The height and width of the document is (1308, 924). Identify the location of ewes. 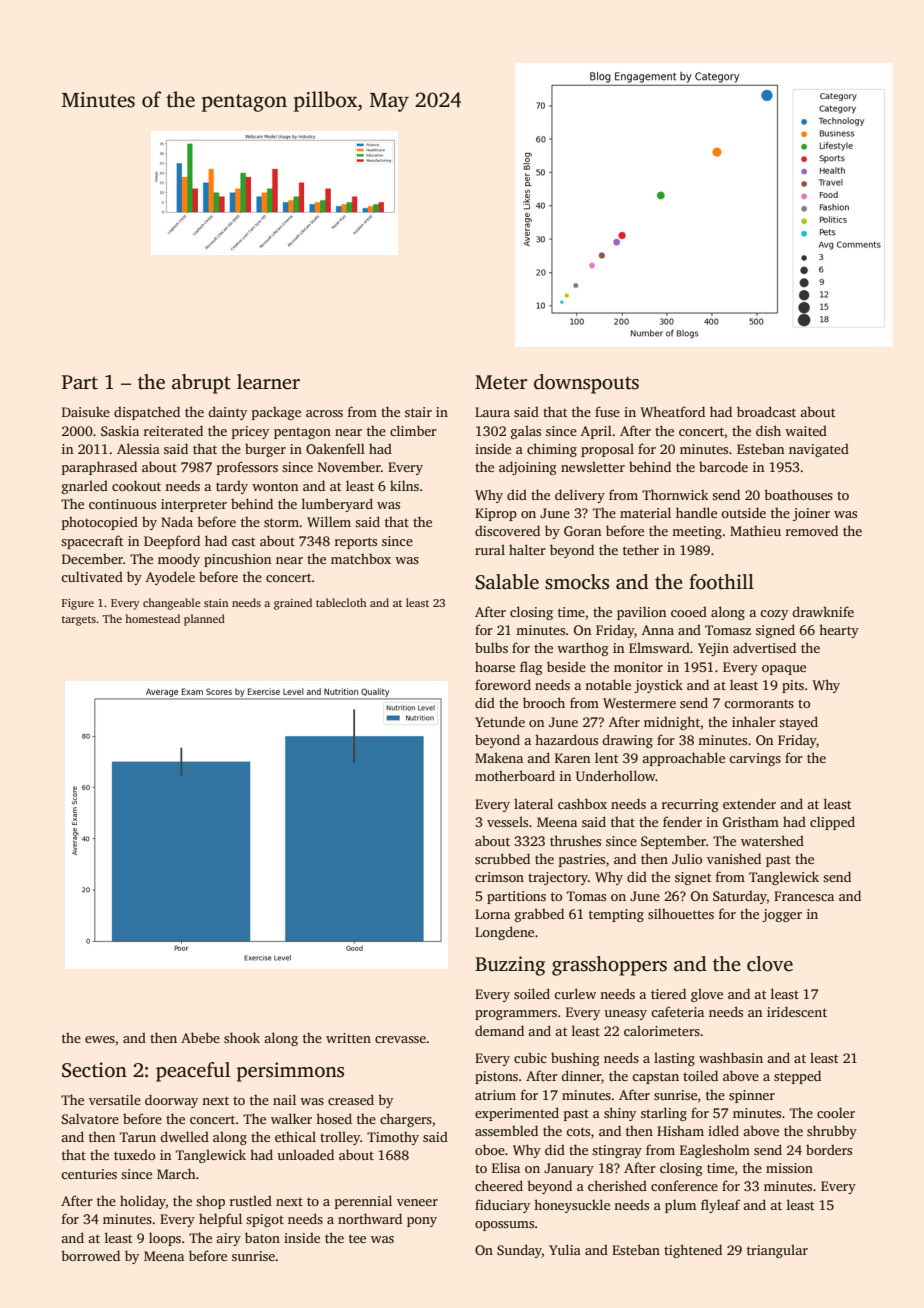
(100, 1039).
